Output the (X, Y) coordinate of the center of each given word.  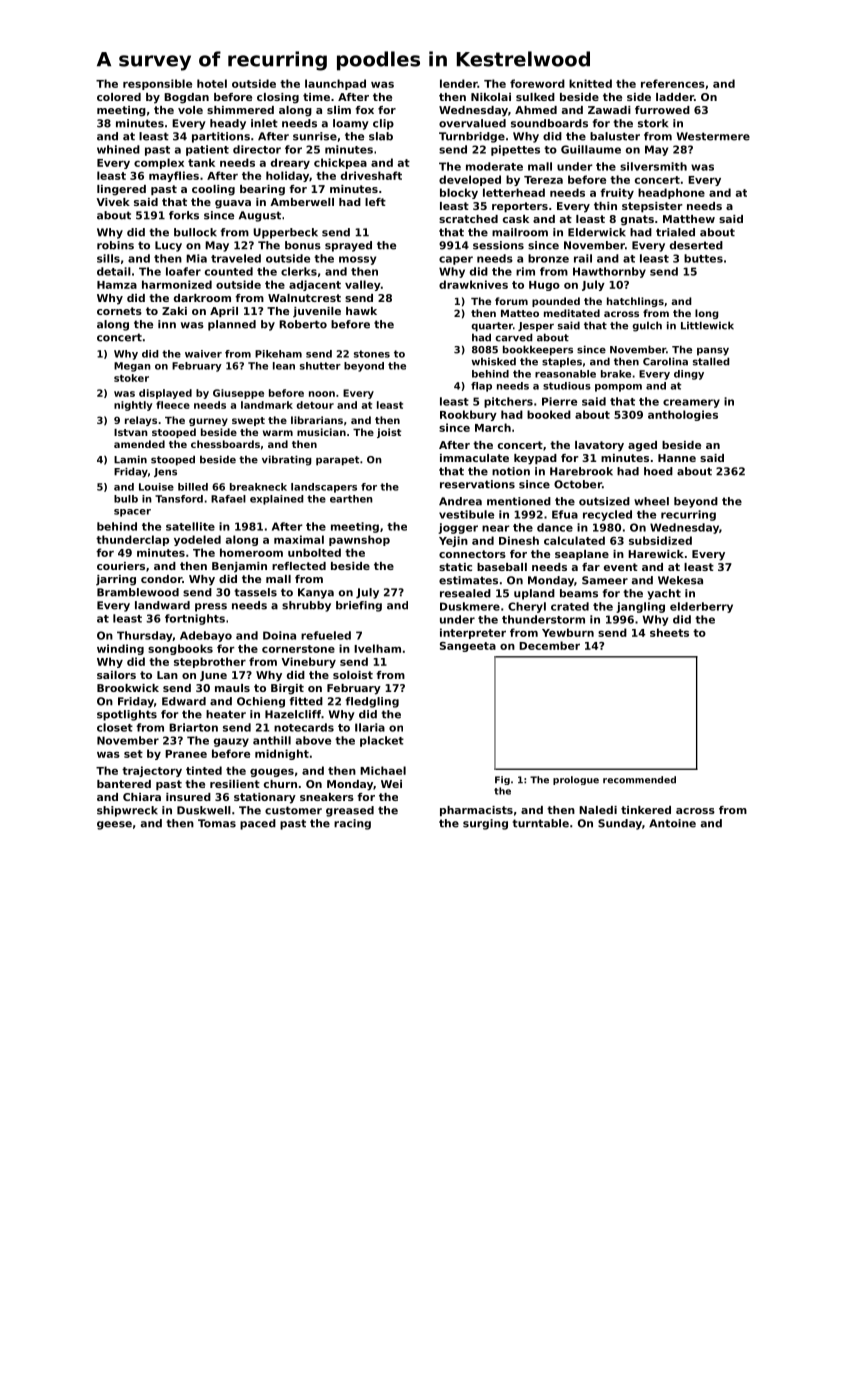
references (673, 83)
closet (115, 727)
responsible (157, 84)
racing (352, 824)
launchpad (335, 84)
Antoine (672, 823)
